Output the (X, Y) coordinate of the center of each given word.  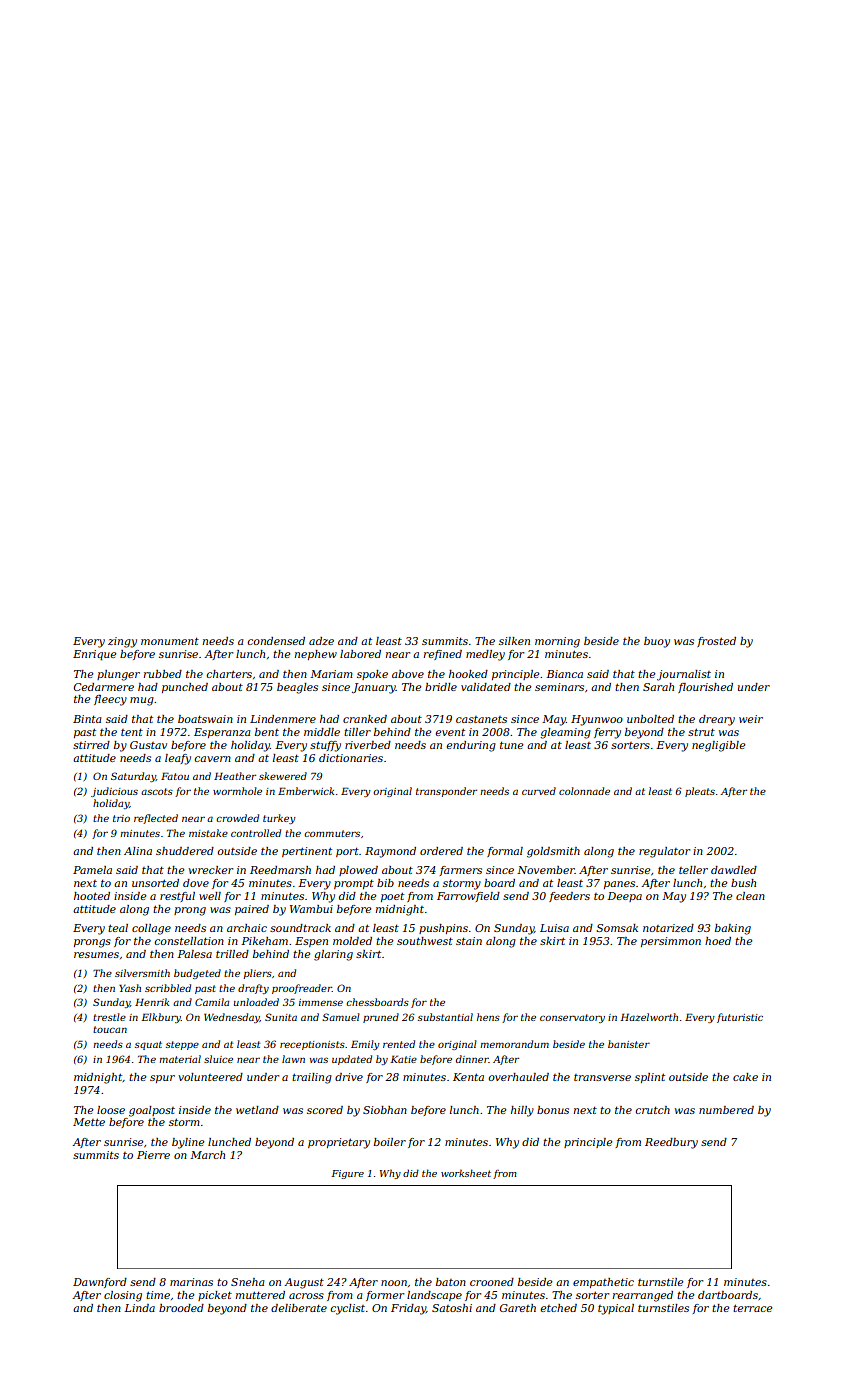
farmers (460, 871)
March (207, 1155)
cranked (365, 719)
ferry (607, 733)
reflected (156, 819)
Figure (348, 1174)
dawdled (734, 870)
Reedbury (671, 1143)
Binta (87, 719)
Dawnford (100, 1283)
